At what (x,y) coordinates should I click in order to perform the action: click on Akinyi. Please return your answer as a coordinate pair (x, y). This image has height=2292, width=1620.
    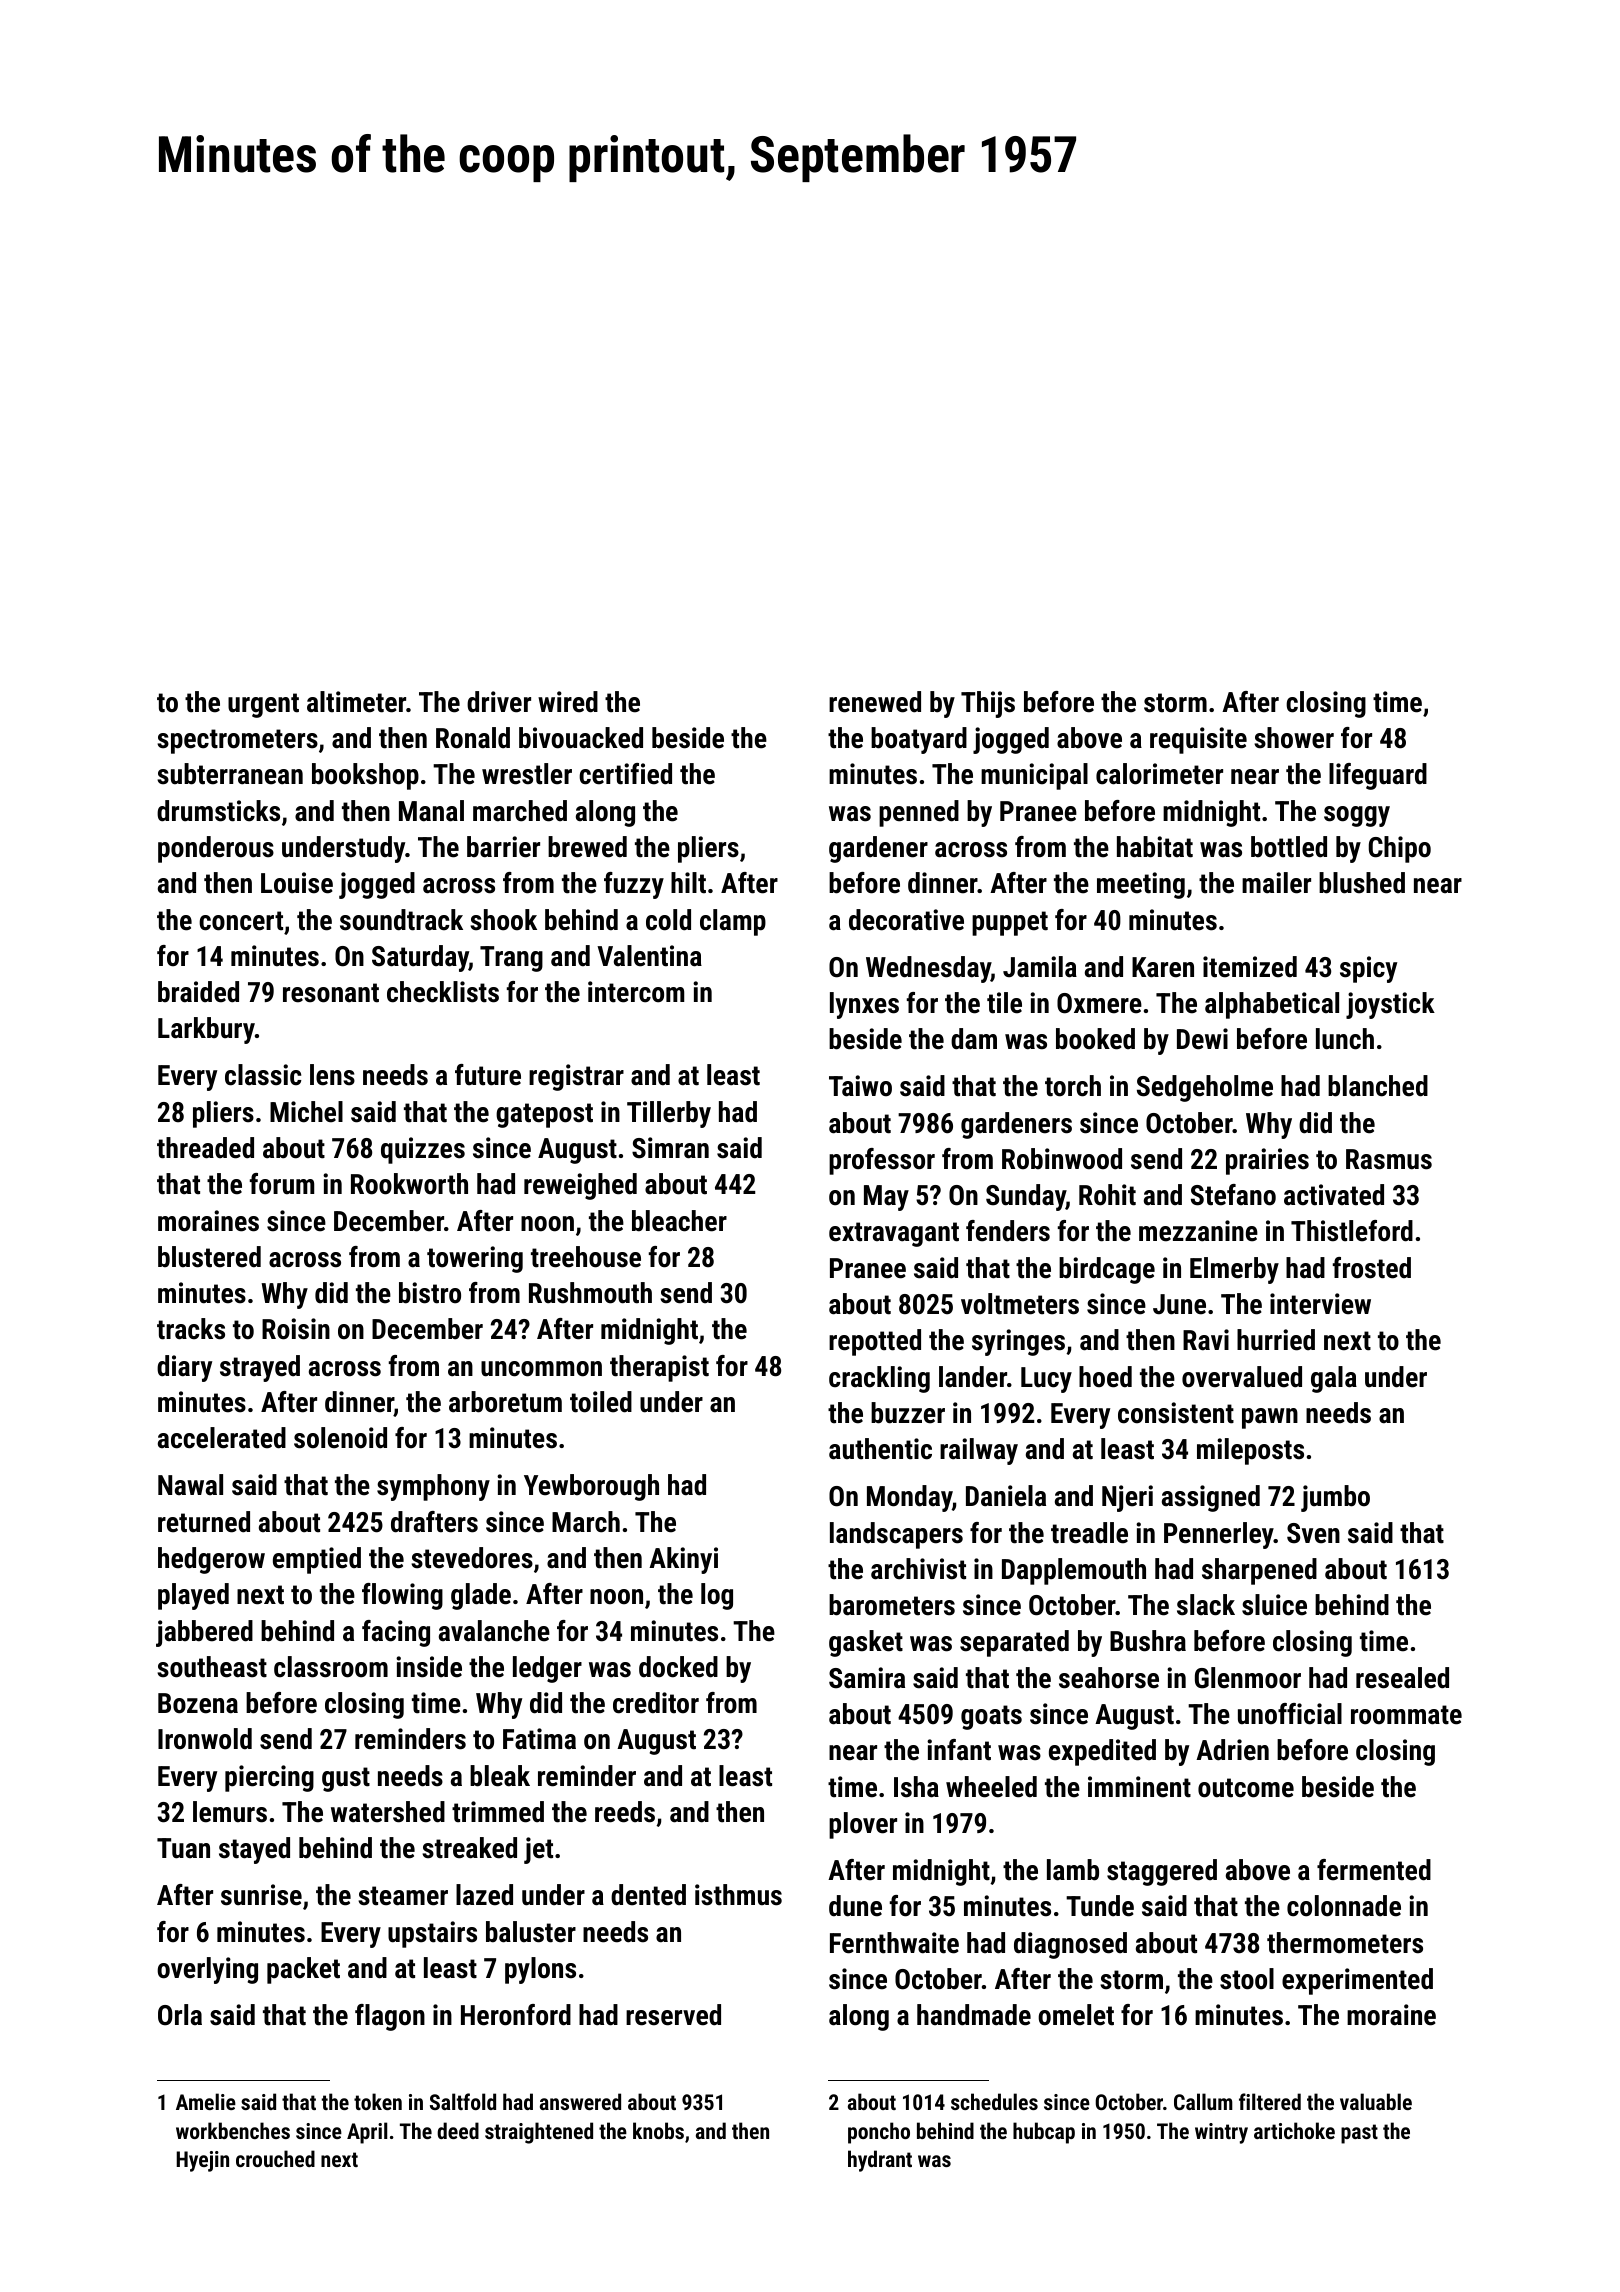
    Looking at the image, I should click on (683, 1560).
